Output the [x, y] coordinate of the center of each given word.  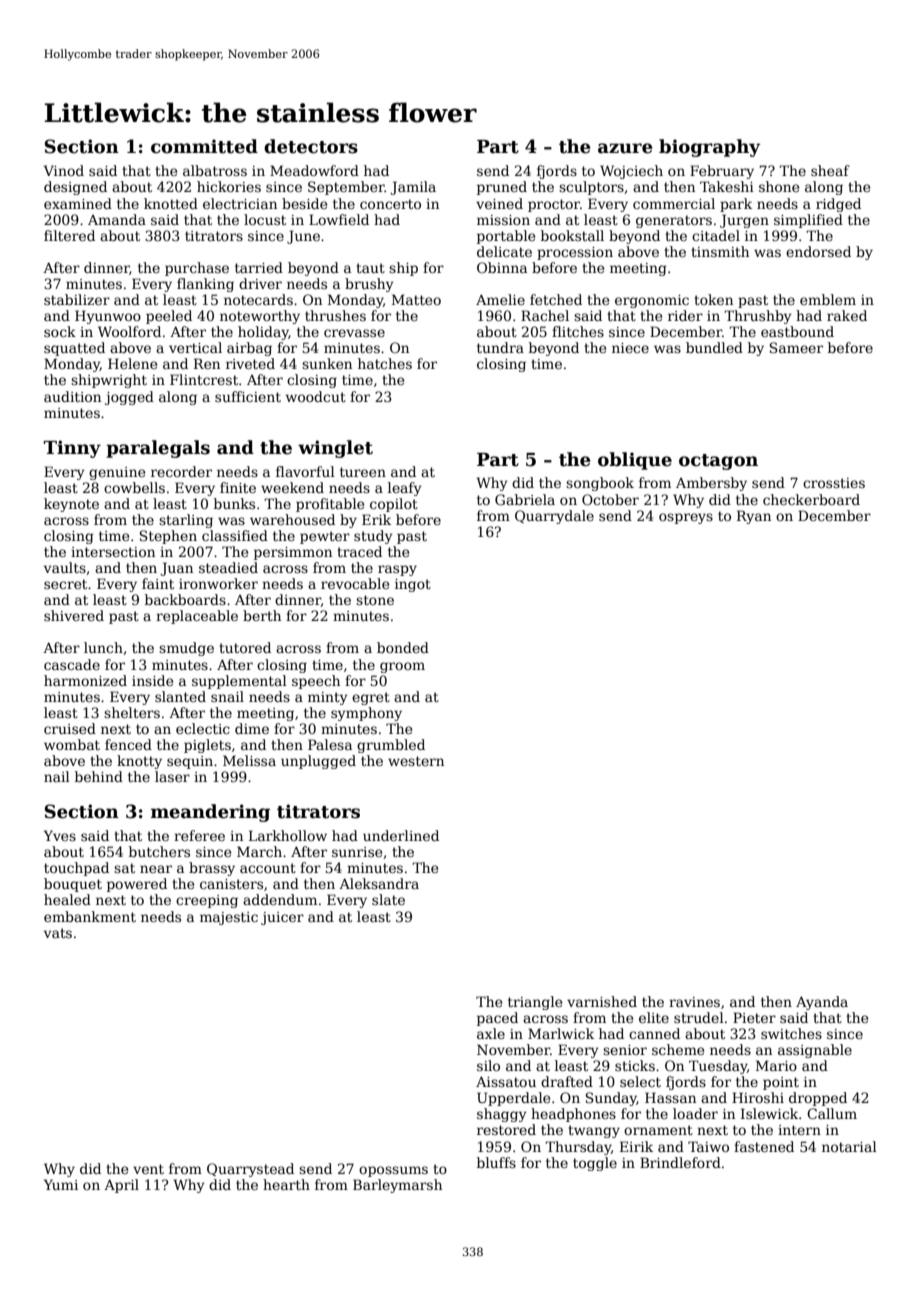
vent [148, 1169]
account [268, 868]
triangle [535, 1003]
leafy [405, 489]
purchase [197, 269]
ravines [694, 1002]
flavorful [305, 471]
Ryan [754, 517]
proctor [554, 205]
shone [779, 186]
